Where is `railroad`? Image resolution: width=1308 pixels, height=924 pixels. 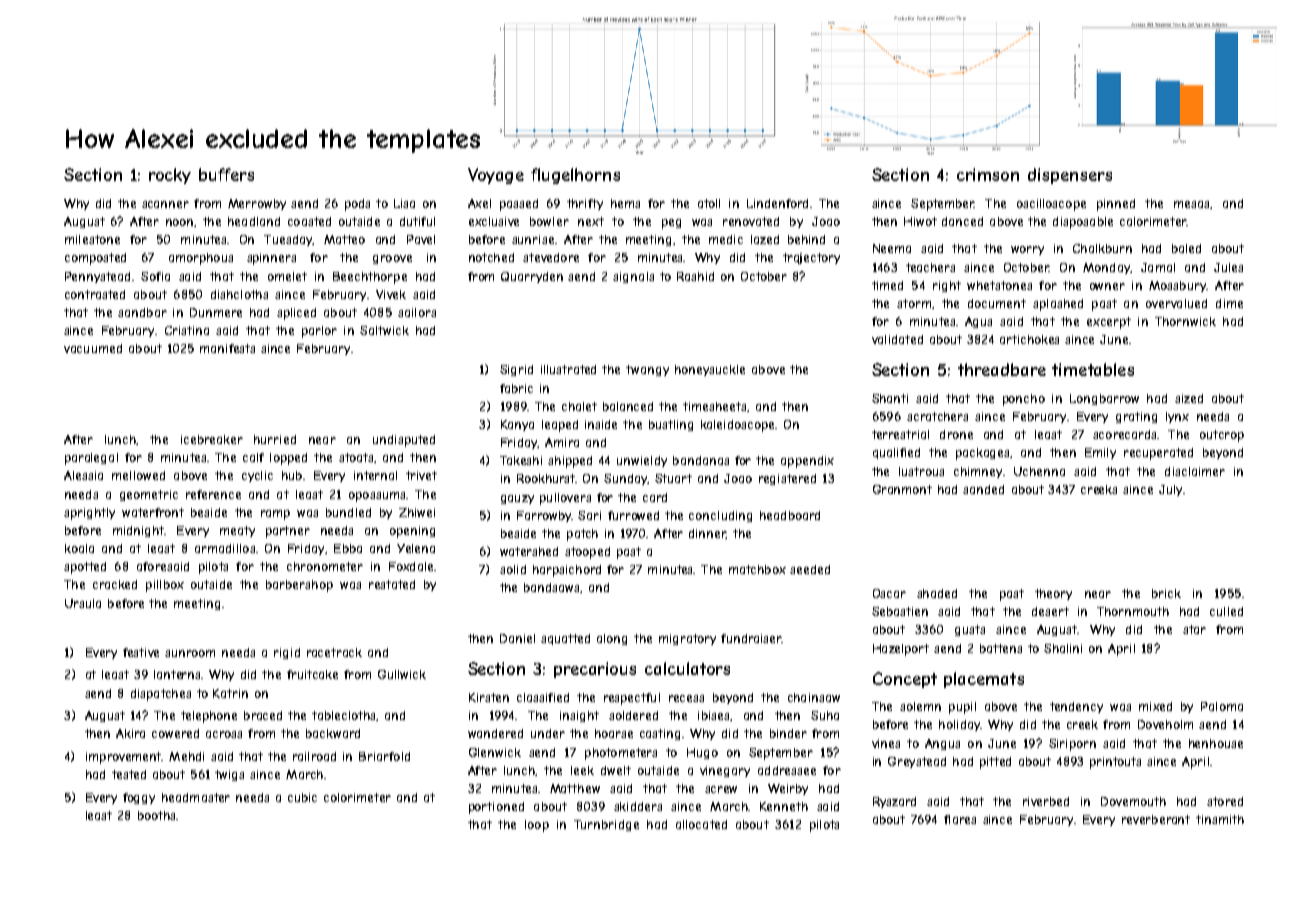 railroad is located at coordinates (314, 756).
